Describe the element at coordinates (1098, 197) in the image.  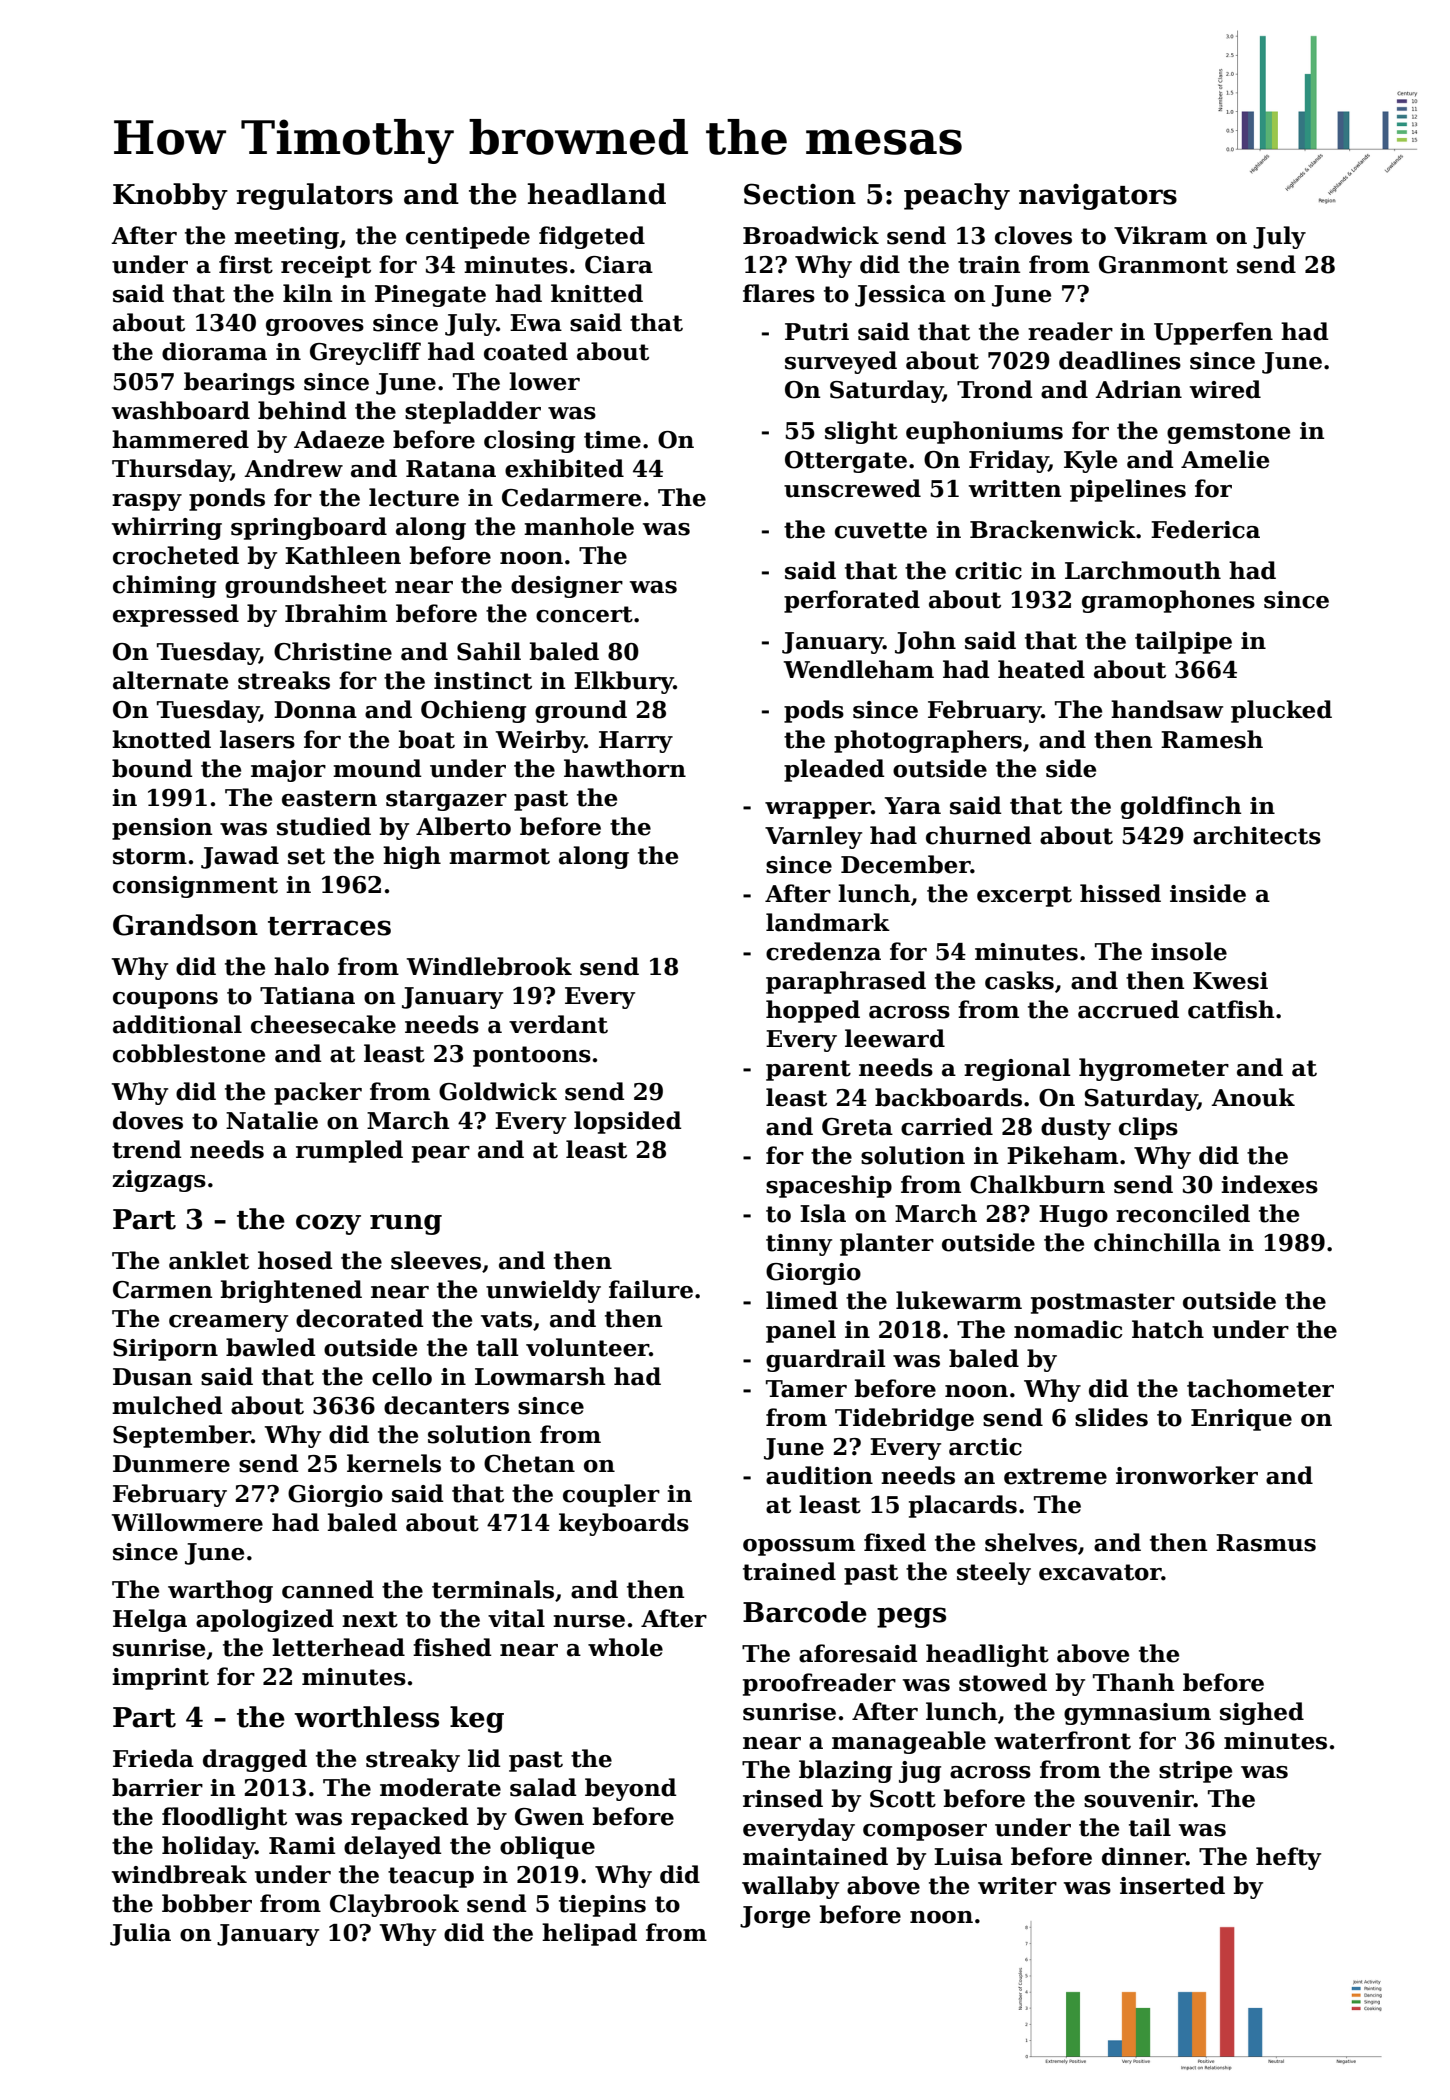
I see `navigators` at that location.
